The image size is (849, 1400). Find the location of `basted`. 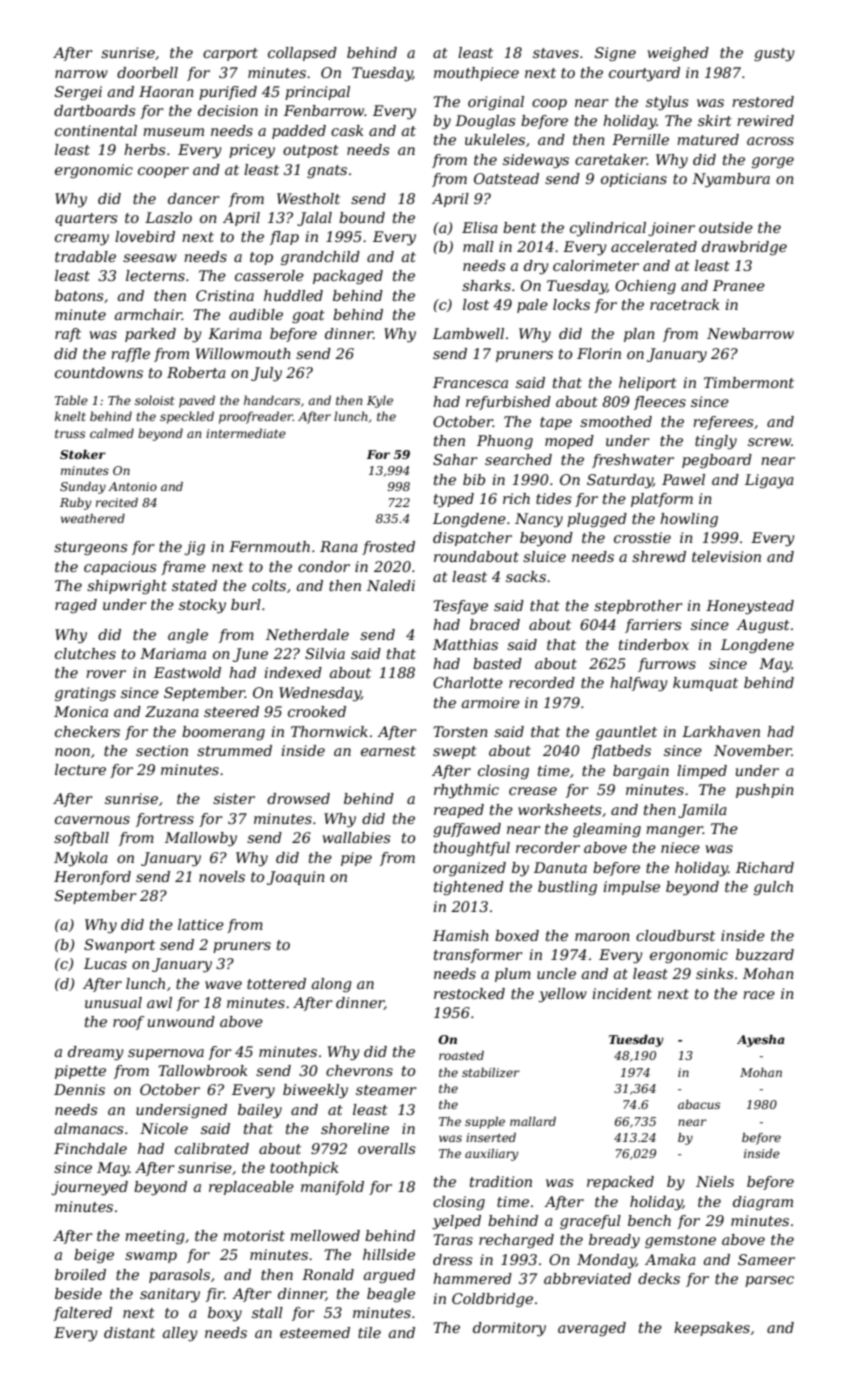

basted is located at coordinates (497, 663).
